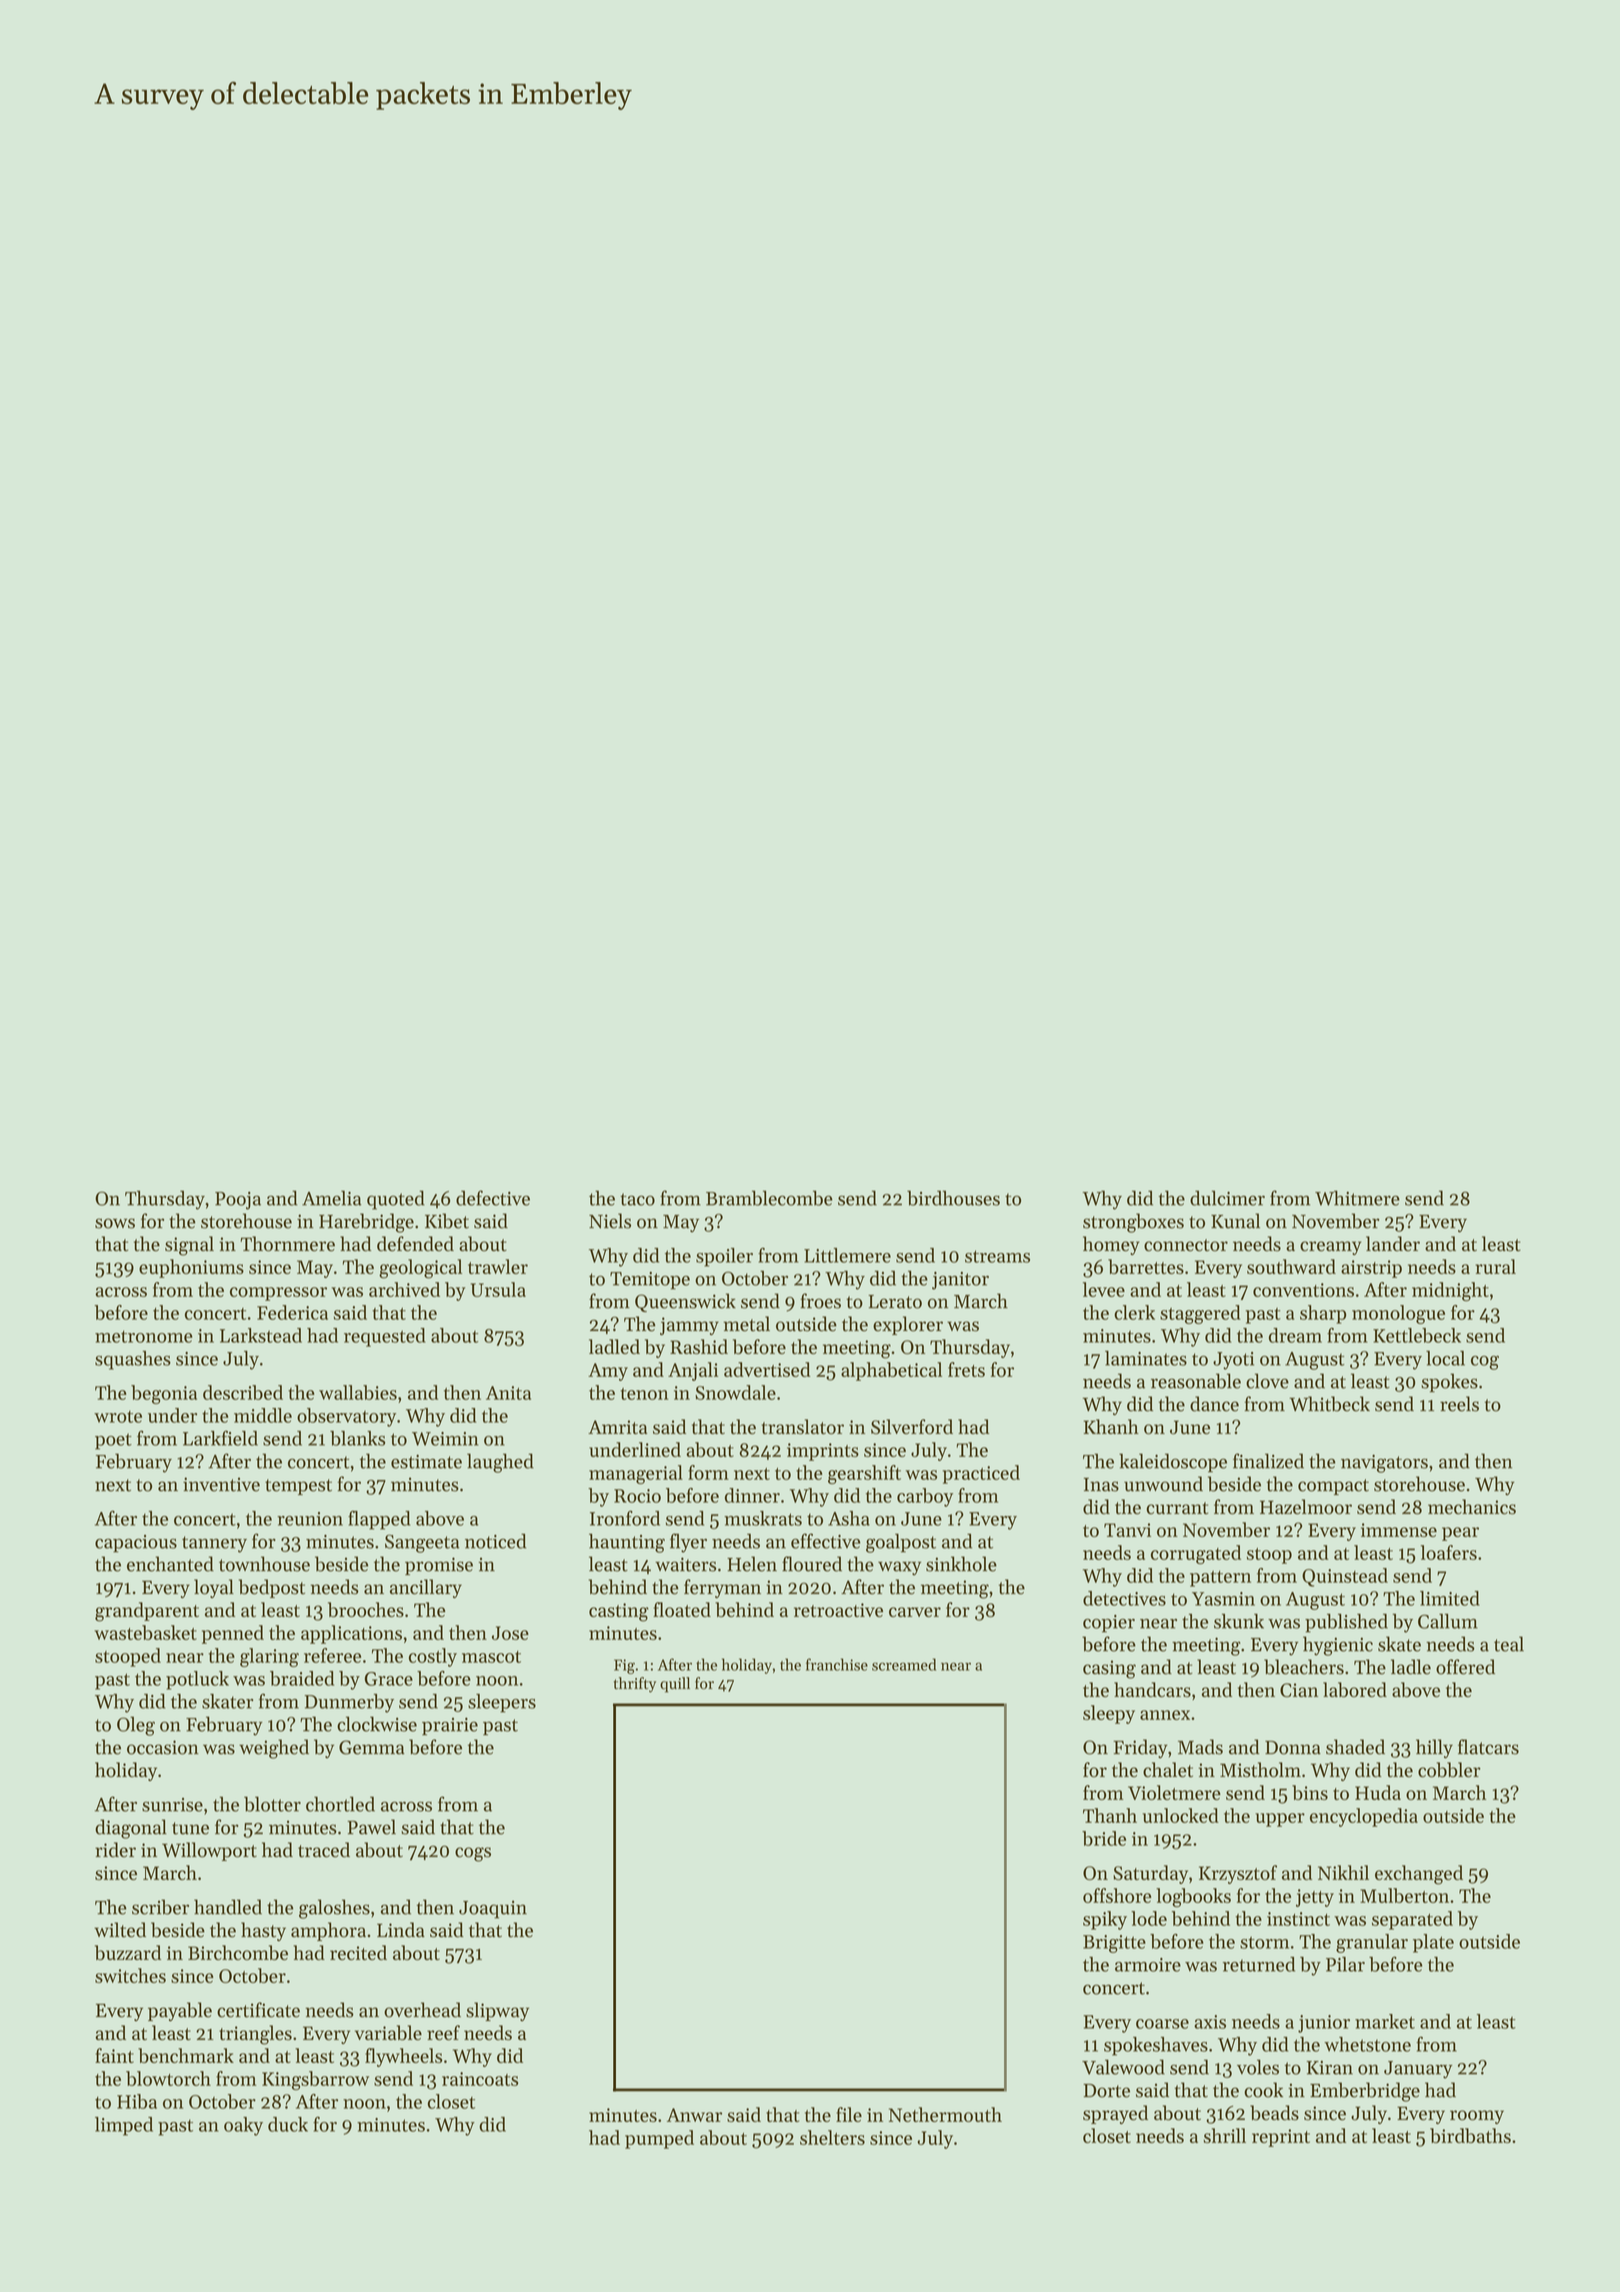 The width and height of the image is (1620, 2292). I want to click on triangles, so click(255, 2035).
